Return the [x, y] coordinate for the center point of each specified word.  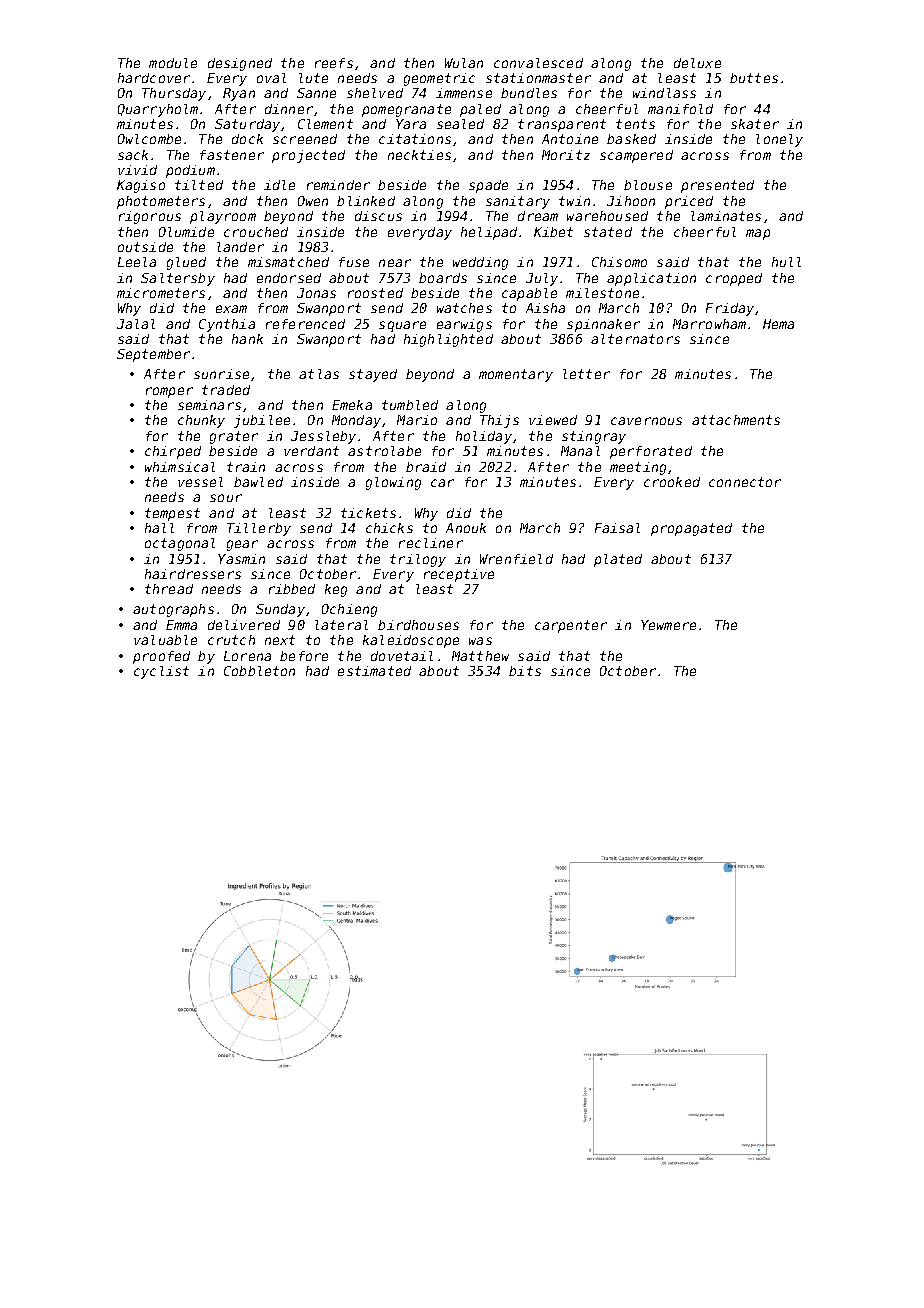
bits [525, 671]
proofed [161, 657]
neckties [419, 155]
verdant [311, 451]
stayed [373, 375]
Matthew [480, 656]
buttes [754, 78]
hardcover [154, 78]
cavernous [646, 421]
